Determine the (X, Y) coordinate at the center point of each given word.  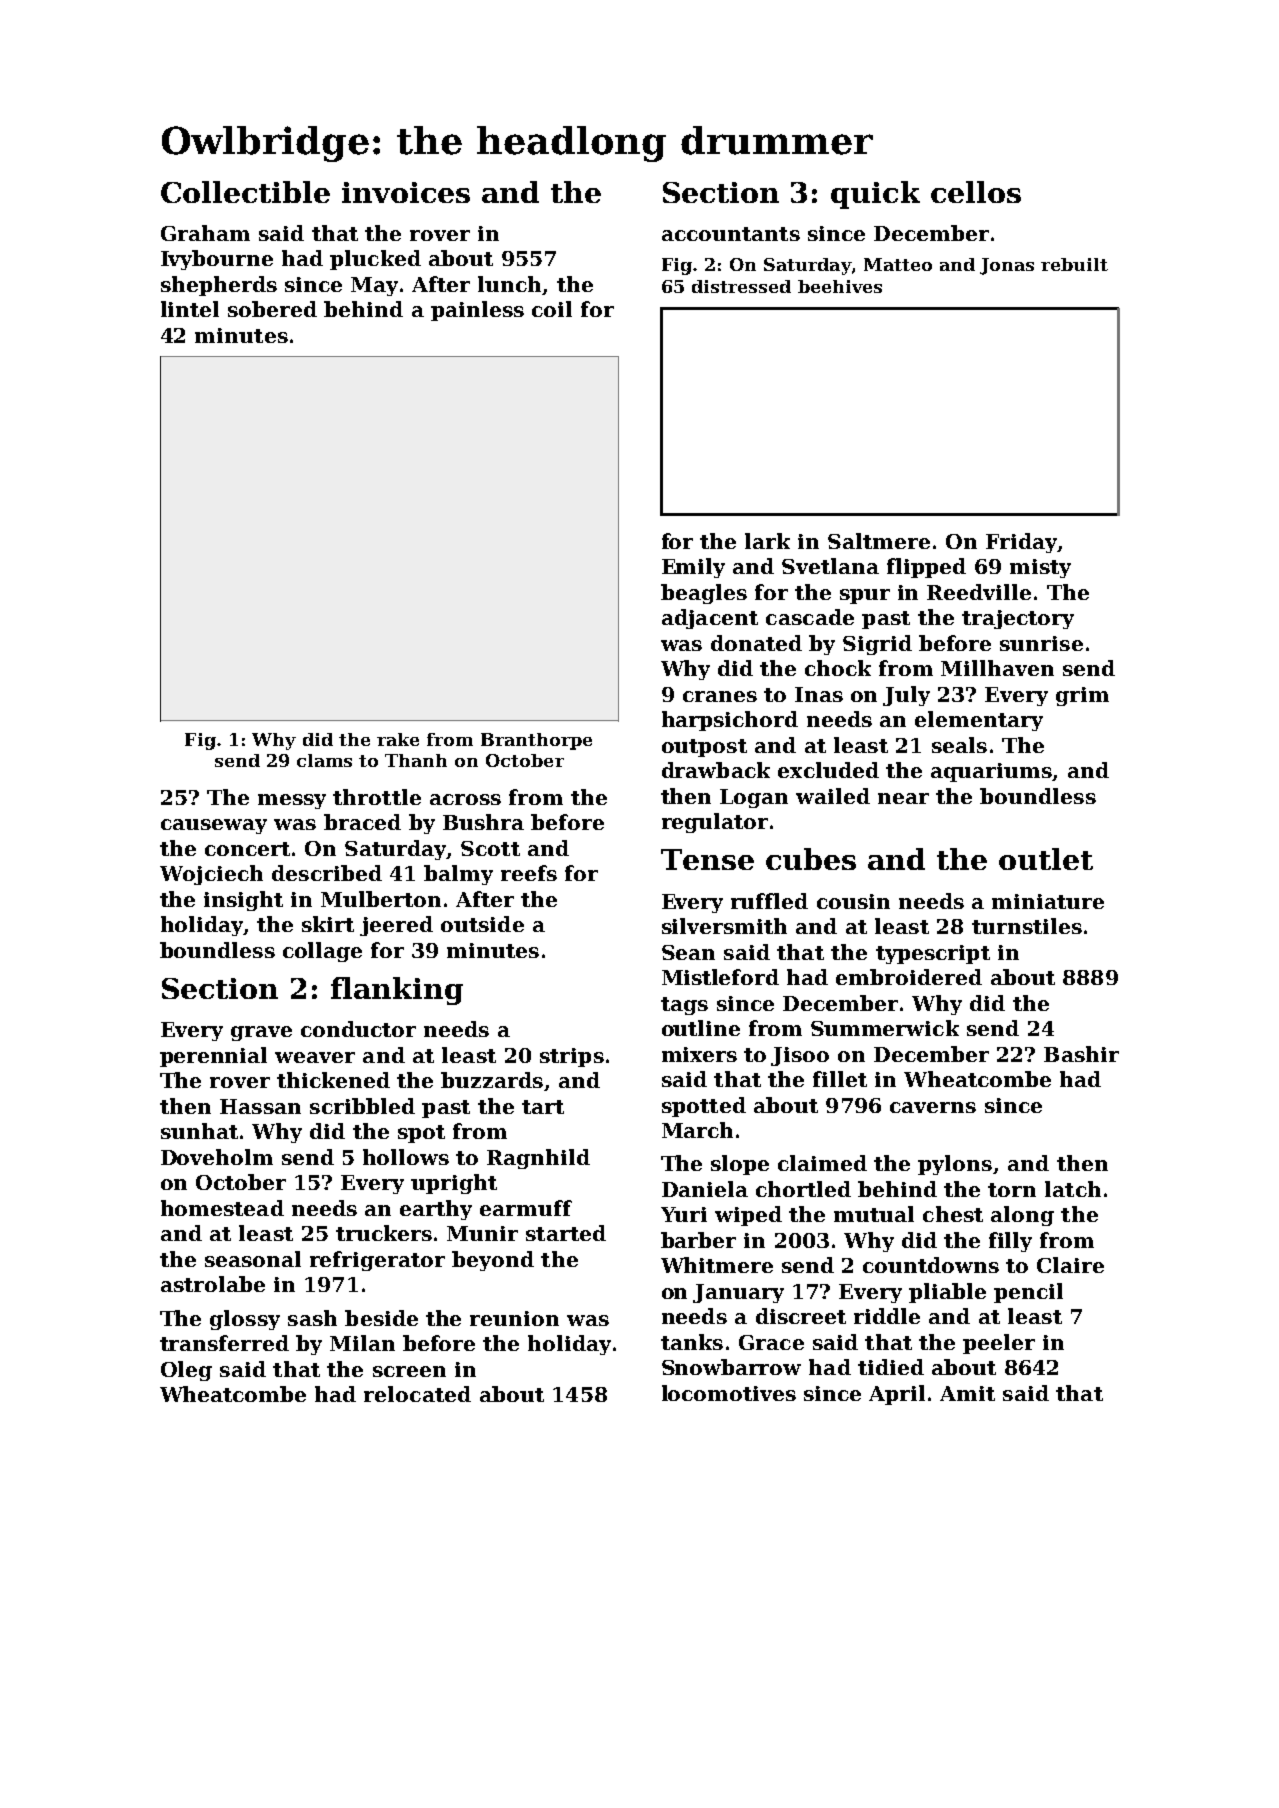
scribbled (362, 1106)
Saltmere (879, 541)
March (697, 1130)
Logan (754, 798)
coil (552, 309)
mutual (874, 1214)
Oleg (186, 1371)
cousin (853, 901)
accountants (731, 234)
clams (324, 760)
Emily (693, 568)
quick (875, 195)
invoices (406, 192)
